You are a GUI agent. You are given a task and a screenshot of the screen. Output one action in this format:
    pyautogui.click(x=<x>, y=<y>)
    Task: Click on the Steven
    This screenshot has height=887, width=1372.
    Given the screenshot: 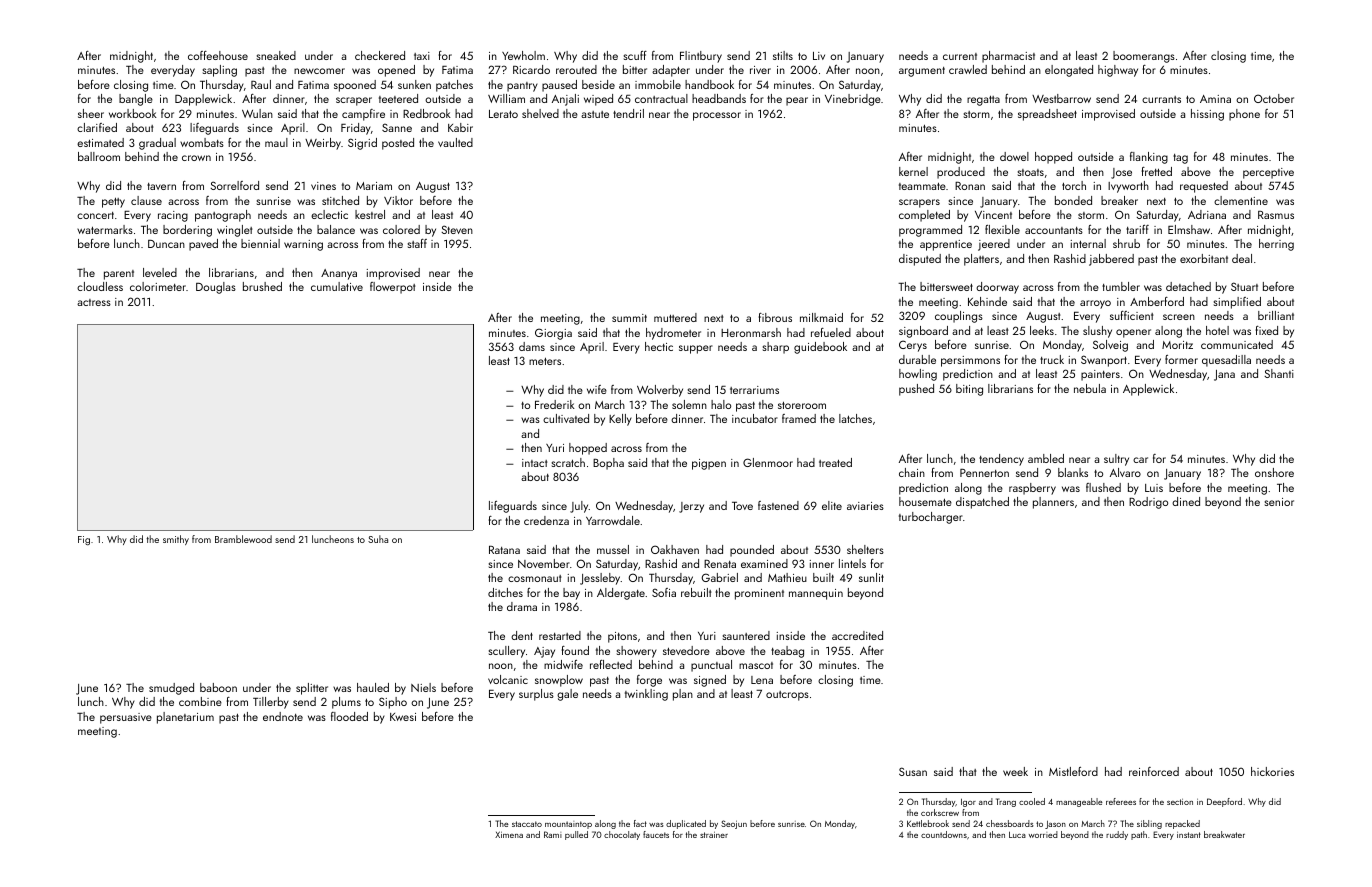 What is the action you would take?
    pyautogui.click(x=457, y=229)
